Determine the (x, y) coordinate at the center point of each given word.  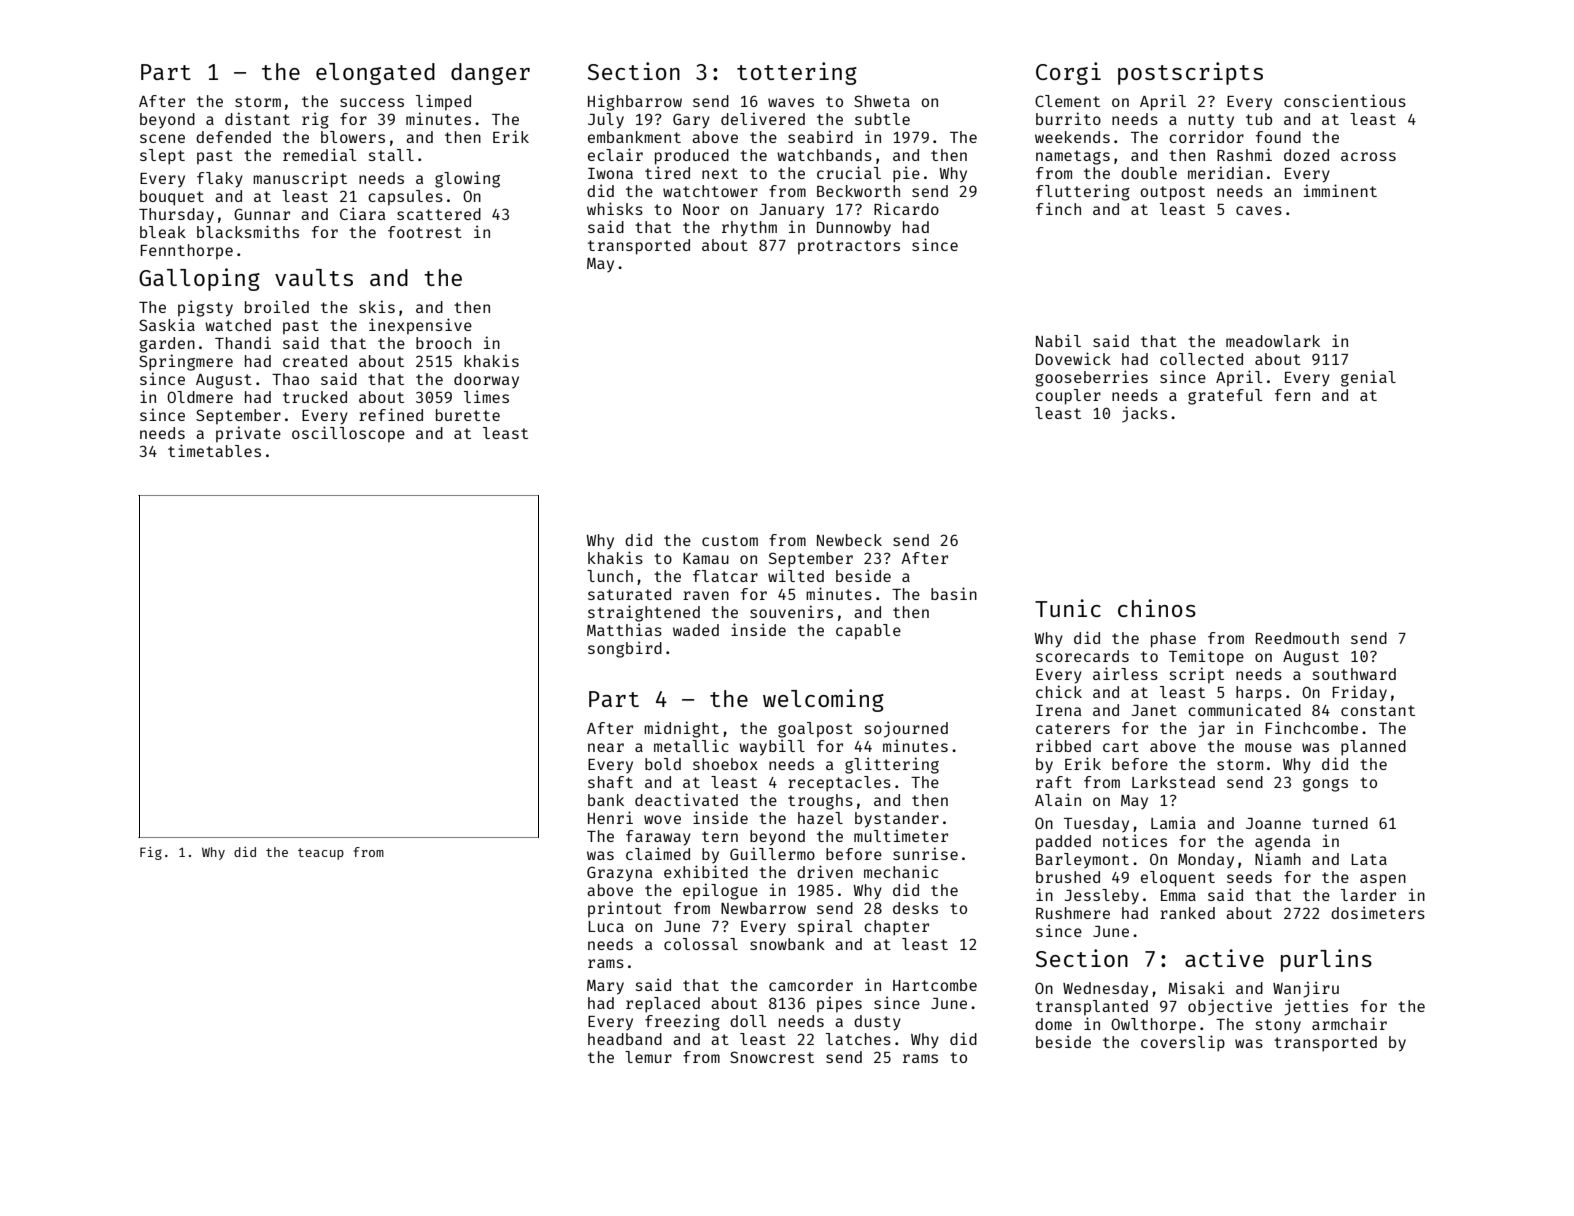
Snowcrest (772, 1057)
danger (490, 74)
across (1368, 156)
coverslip (1183, 1043)
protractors (849, 247)
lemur (648, 1057)
